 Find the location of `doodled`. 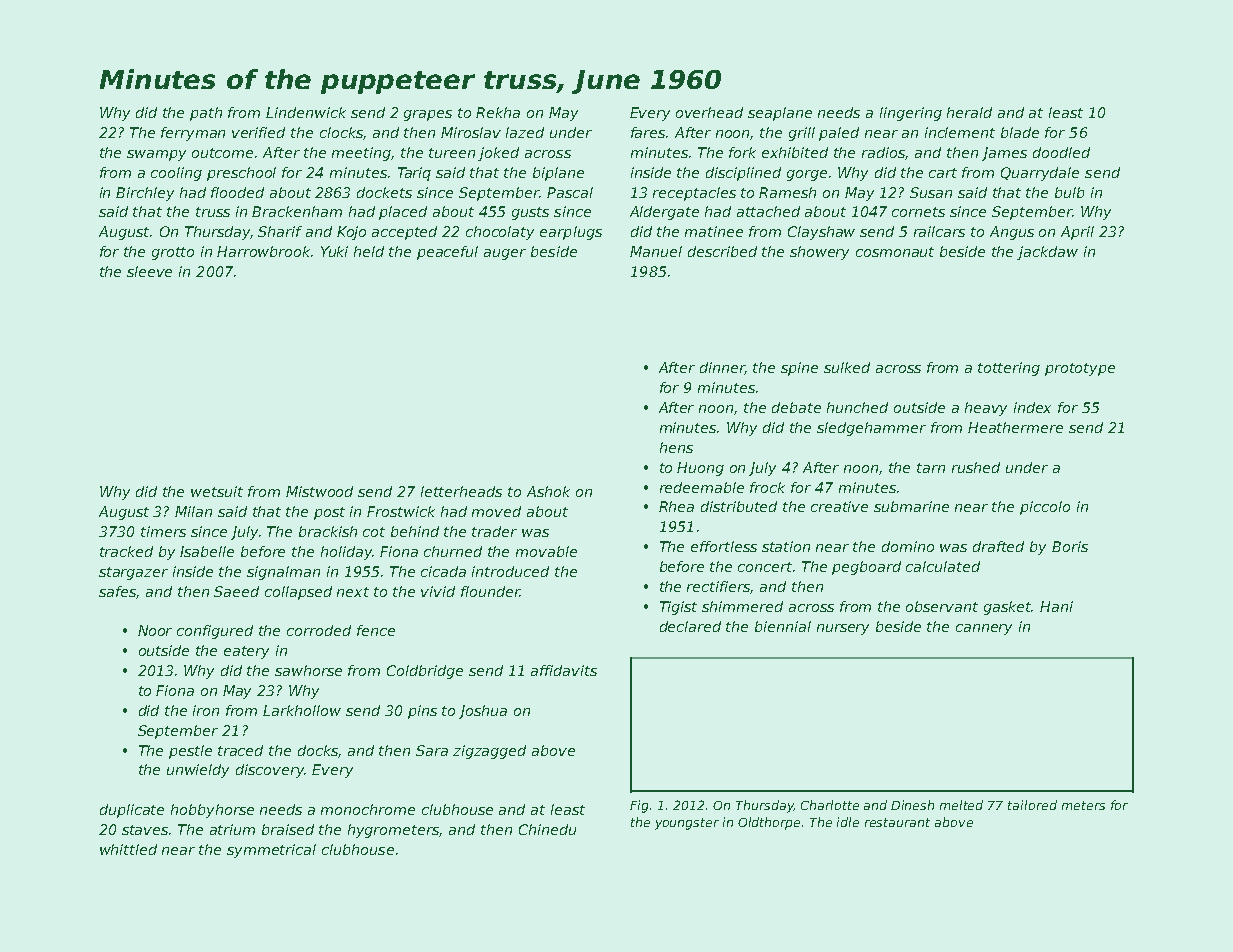

doodled is located at coordinates (1061, 152).
